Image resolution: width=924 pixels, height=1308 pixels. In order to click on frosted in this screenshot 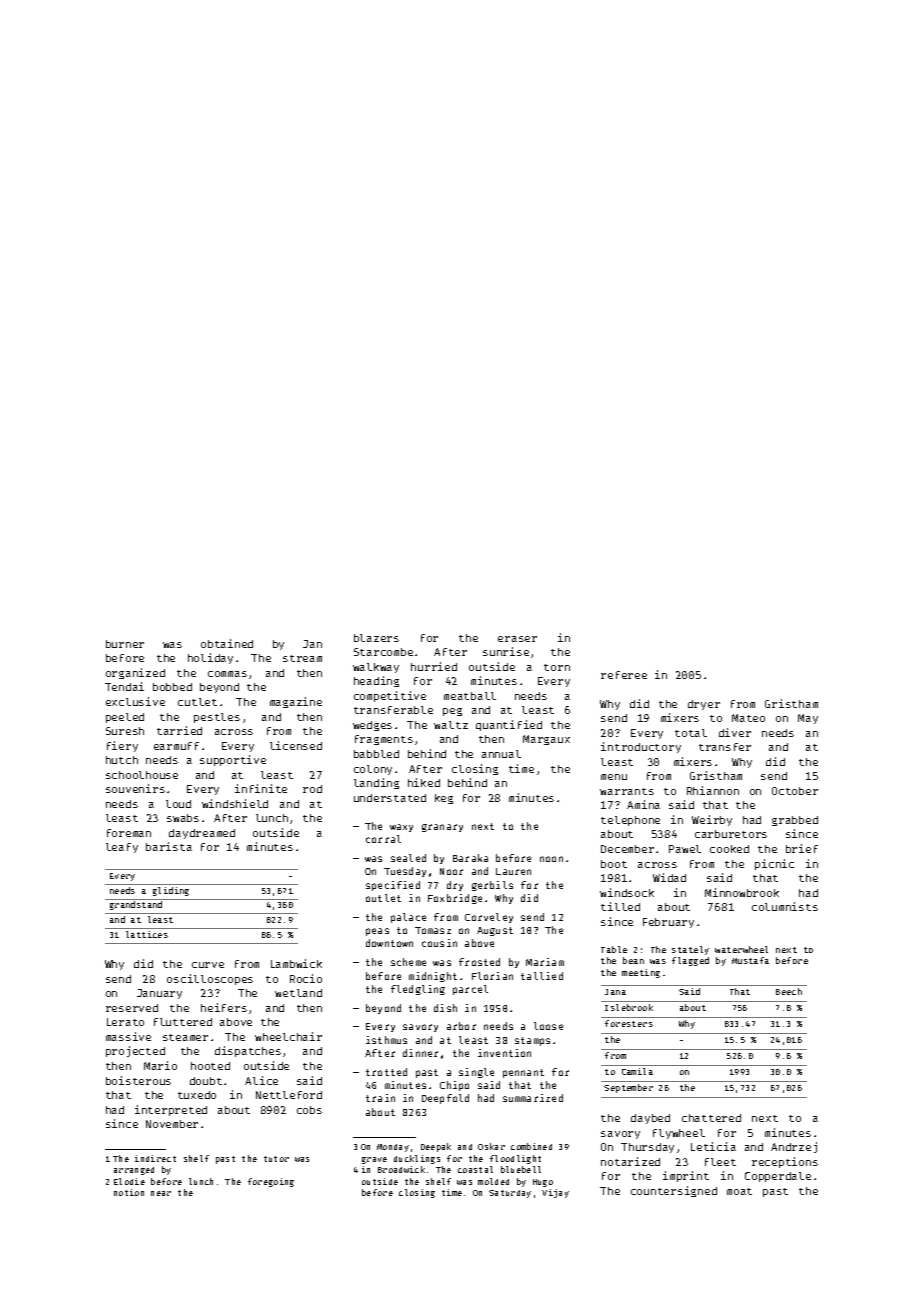, I will do `click(479, 962)`.
